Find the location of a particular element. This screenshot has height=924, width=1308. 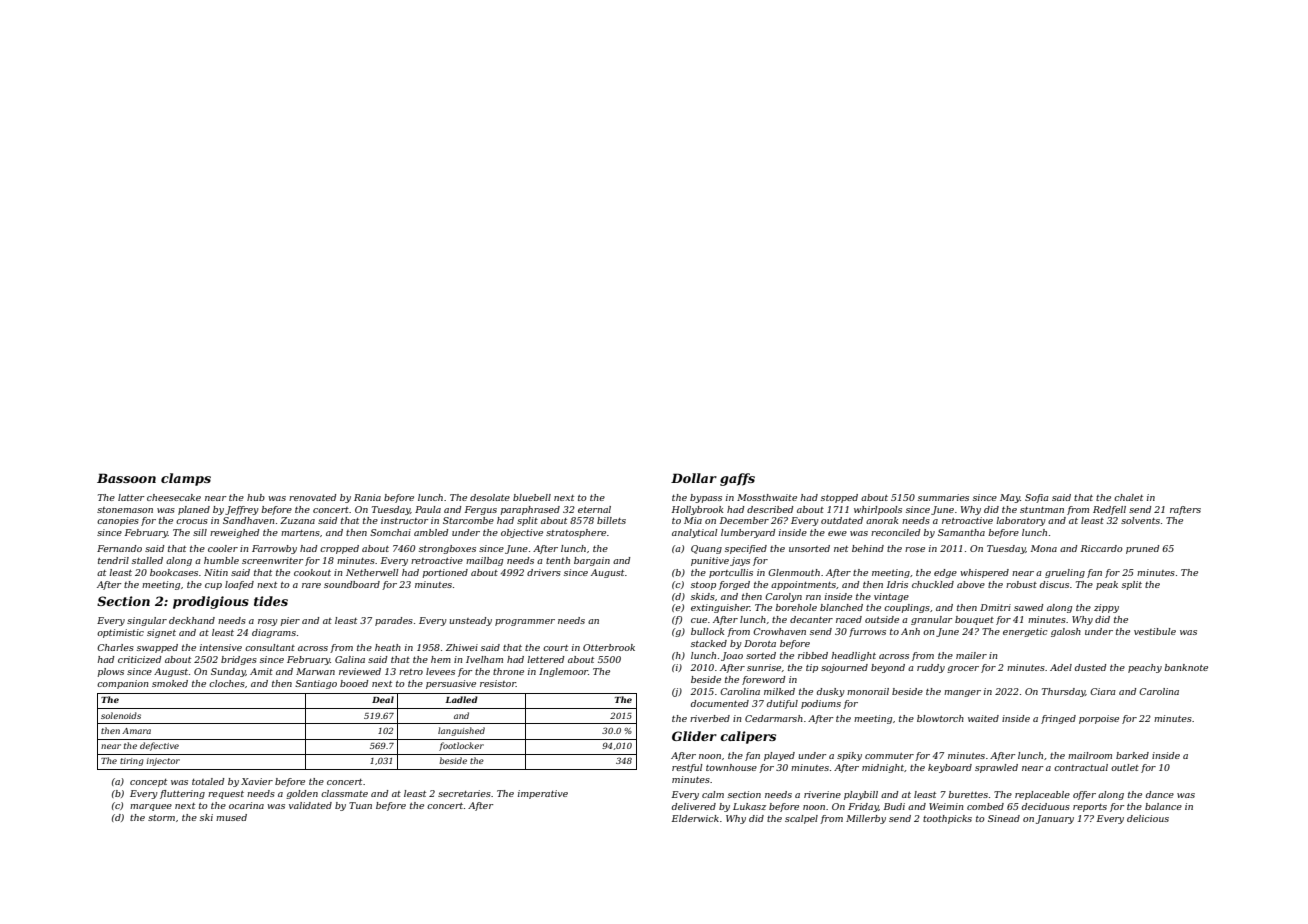

barked is located at coordinates (1132, 755).
